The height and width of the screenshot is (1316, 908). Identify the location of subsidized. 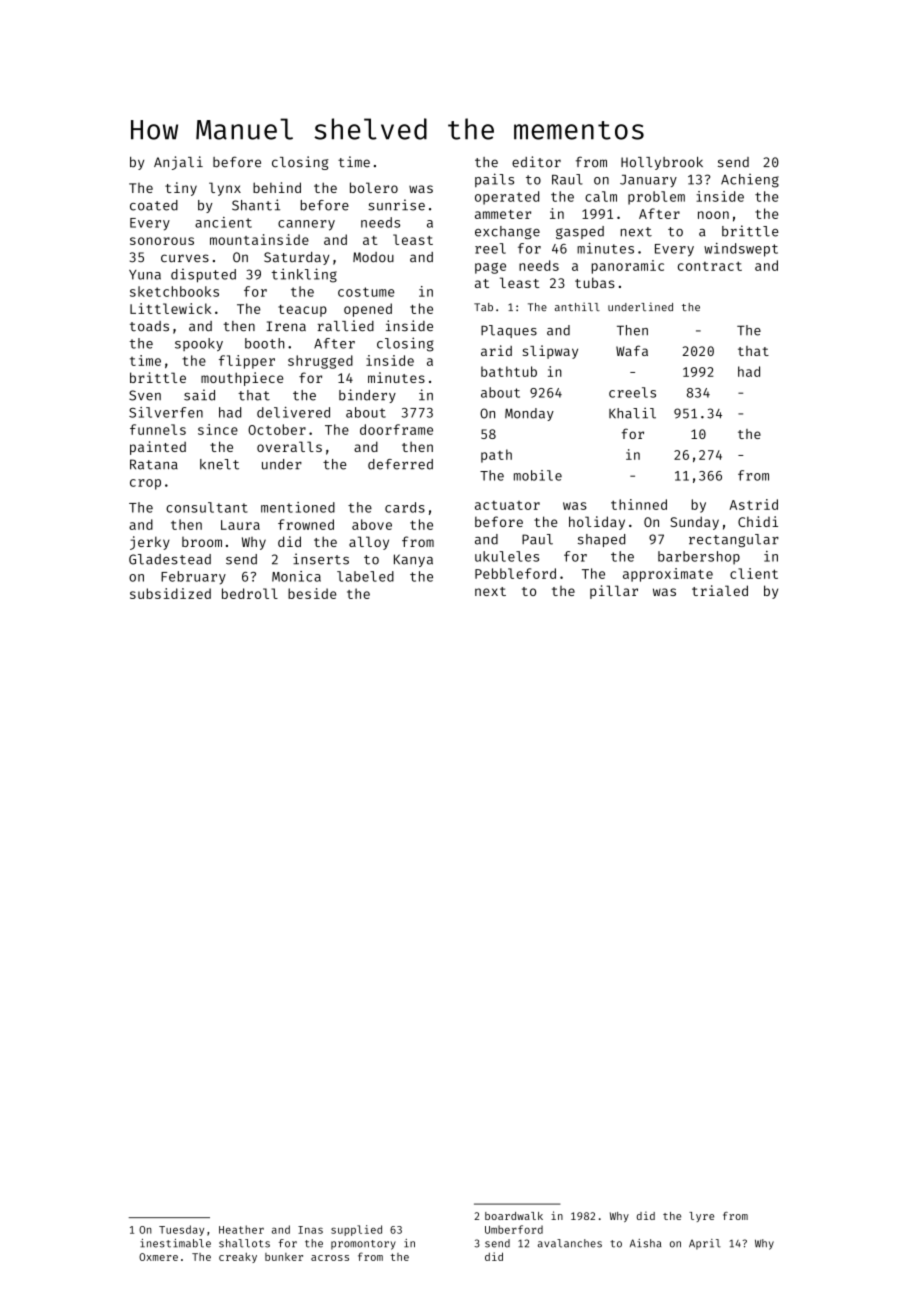
(170, 593).
